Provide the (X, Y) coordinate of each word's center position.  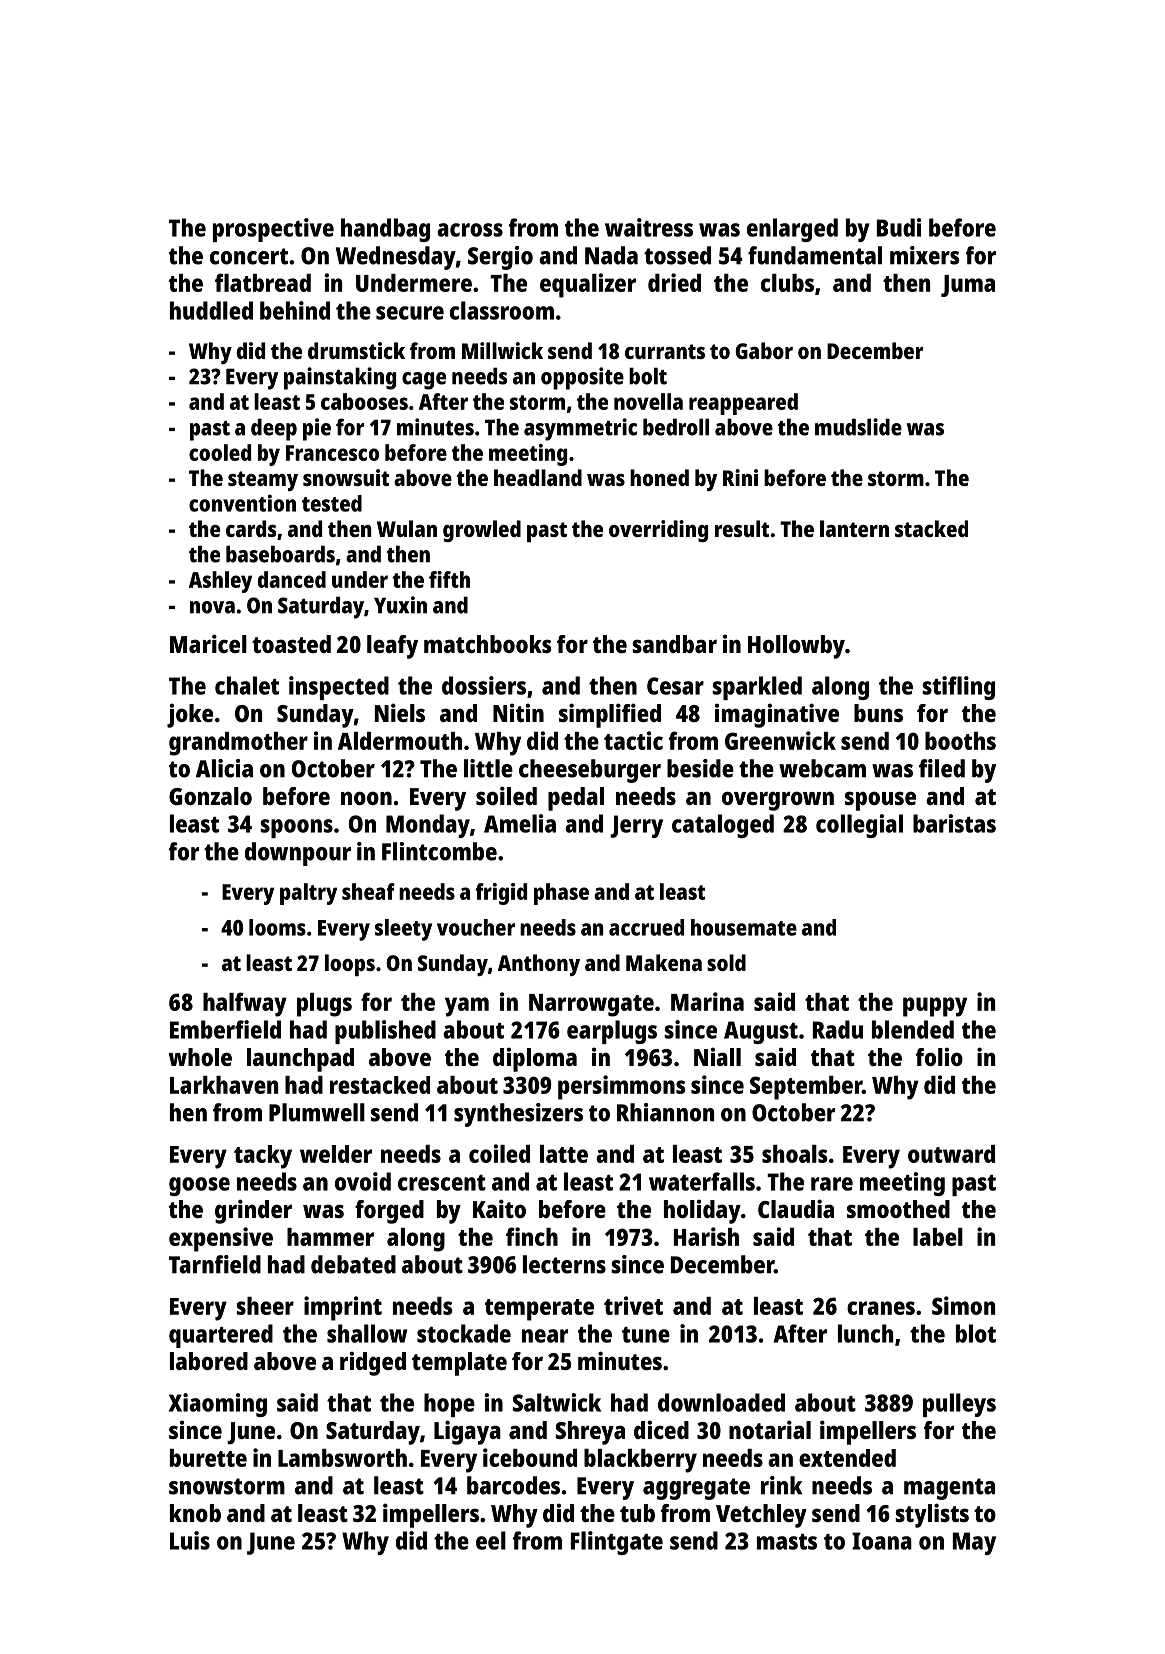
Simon (963, 1305)
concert (249, 256)
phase (561, 894)
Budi (899, 227)
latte (564, 1154)
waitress (649, 227)
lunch (865, 1333)
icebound (530, 1457)
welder (336, 1154)
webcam (822, 768)
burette (208, 1458)
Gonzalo (210, 796)
